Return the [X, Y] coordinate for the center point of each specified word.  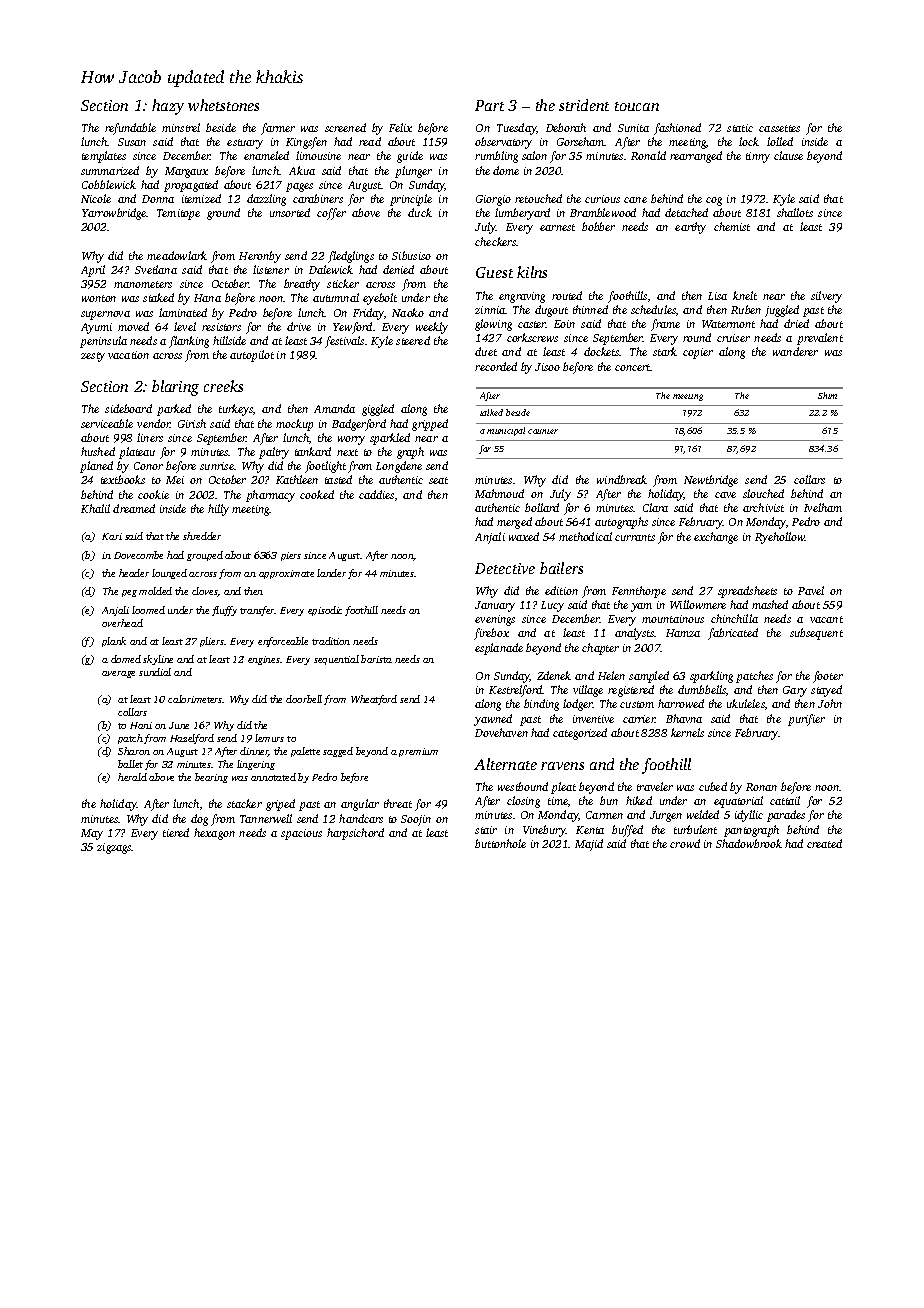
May [92, 834]
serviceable [107, 423]
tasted [338, 479]
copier [698, 353]
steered [413, 340]
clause [788, 155]
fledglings [351, 257]
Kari [112, 536]
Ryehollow [780, 538]
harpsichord [355, 834]
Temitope [178, 214]
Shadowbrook [749, 843]
